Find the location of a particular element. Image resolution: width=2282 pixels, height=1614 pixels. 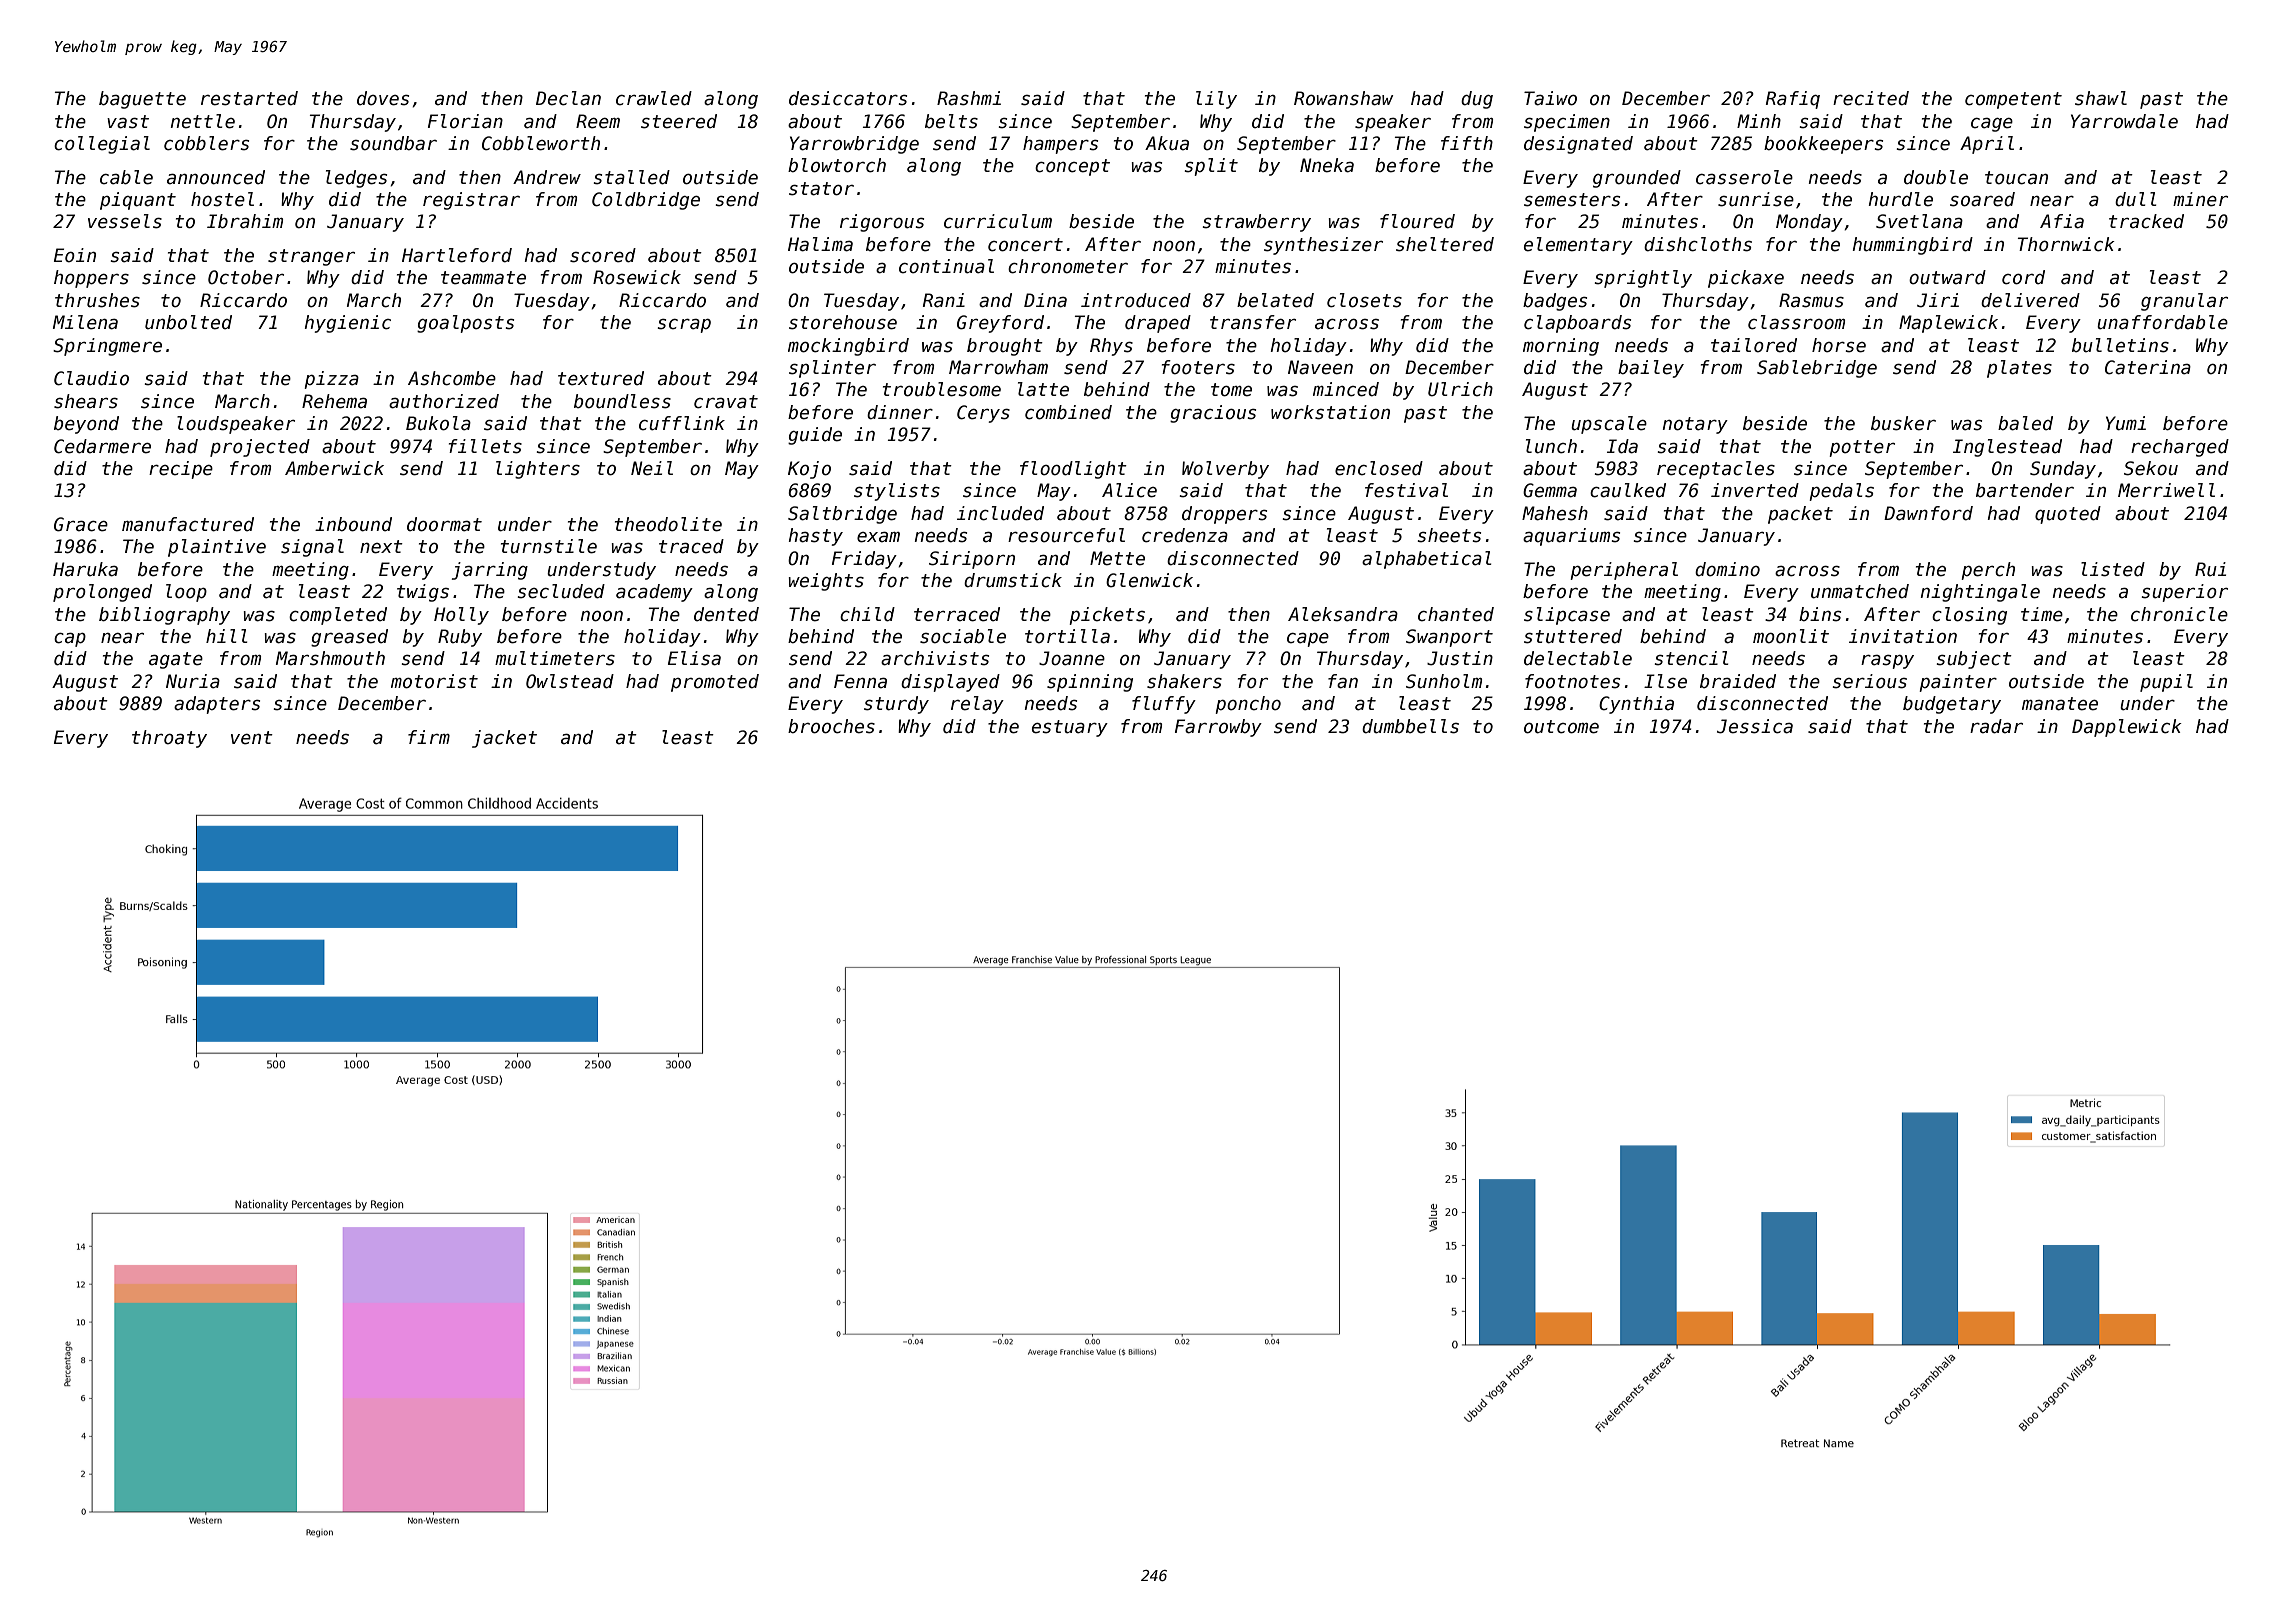

scrap is located at coordinates (684, 326).
